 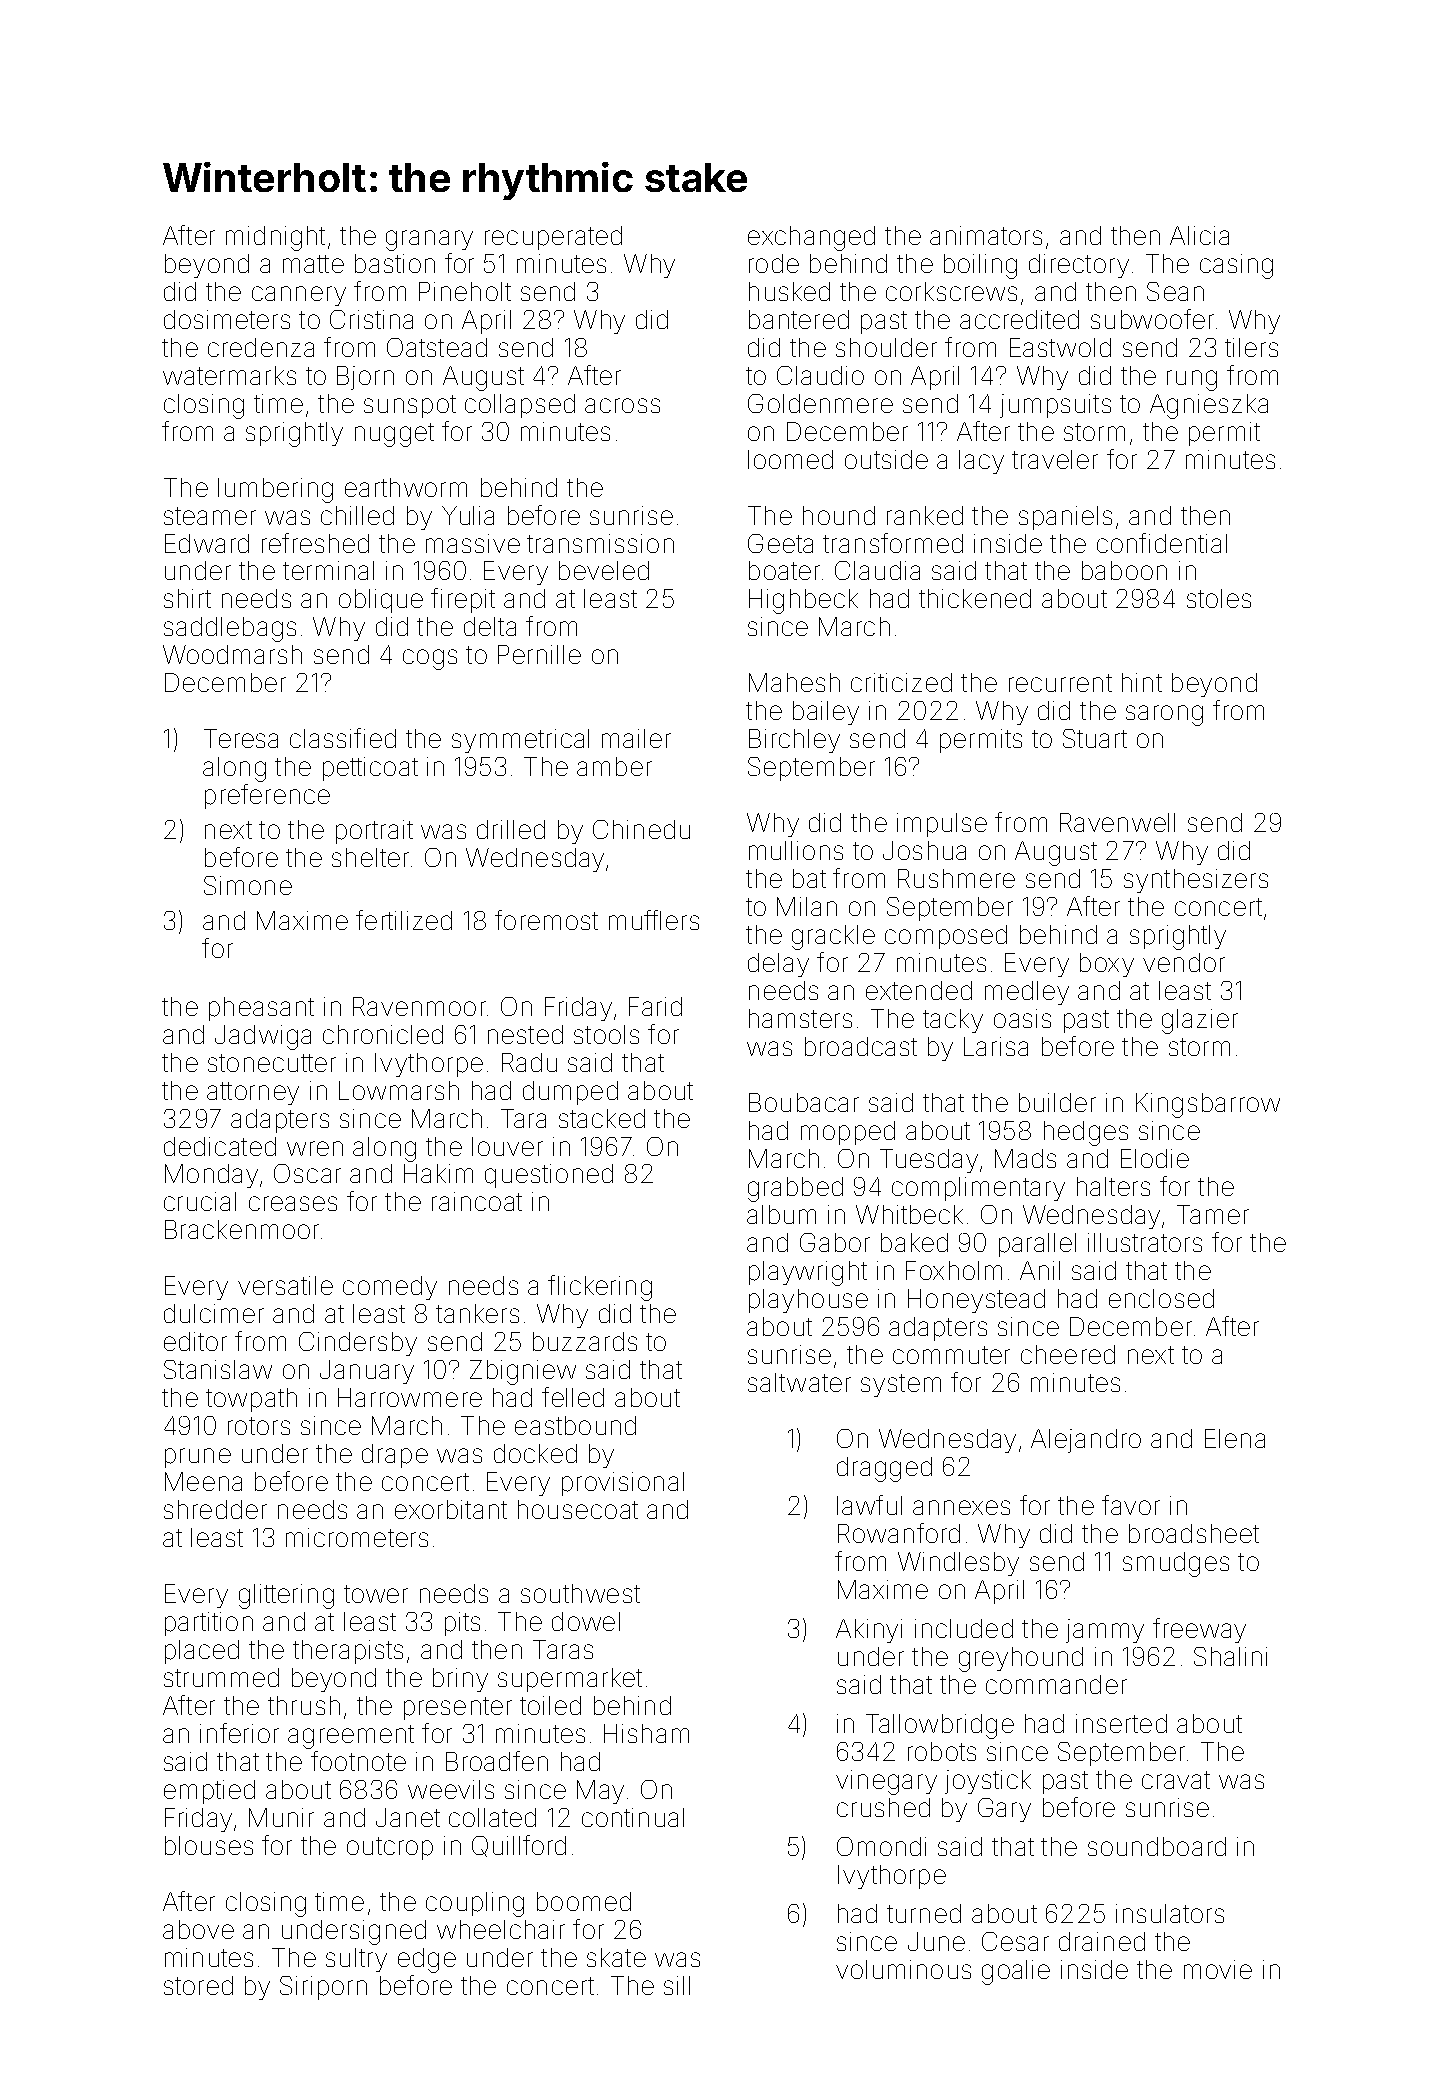 I want to click on soundboard, so click(x=1157, y=1846).
